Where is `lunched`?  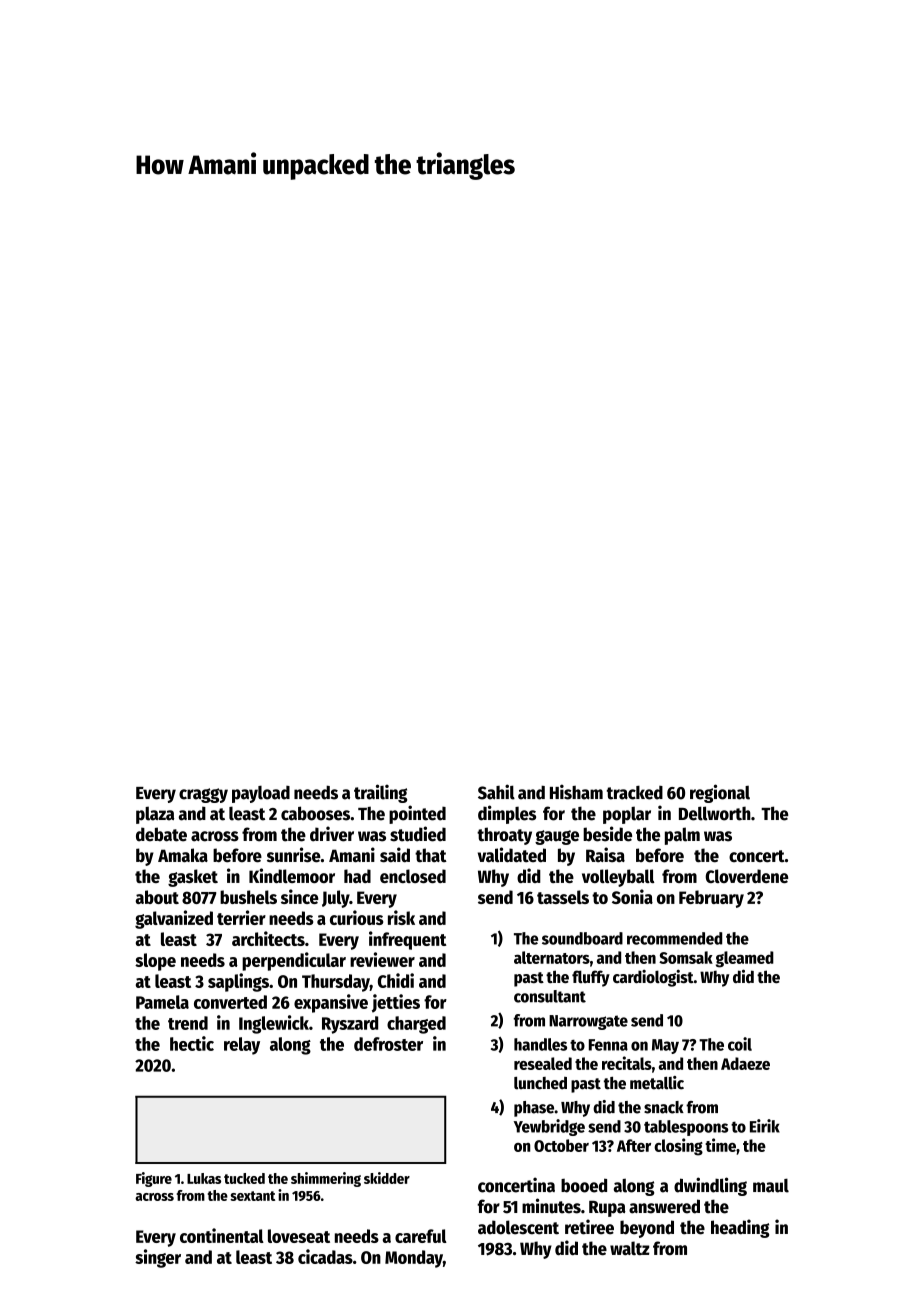
lunched is located at coordinates (540, 1083).
